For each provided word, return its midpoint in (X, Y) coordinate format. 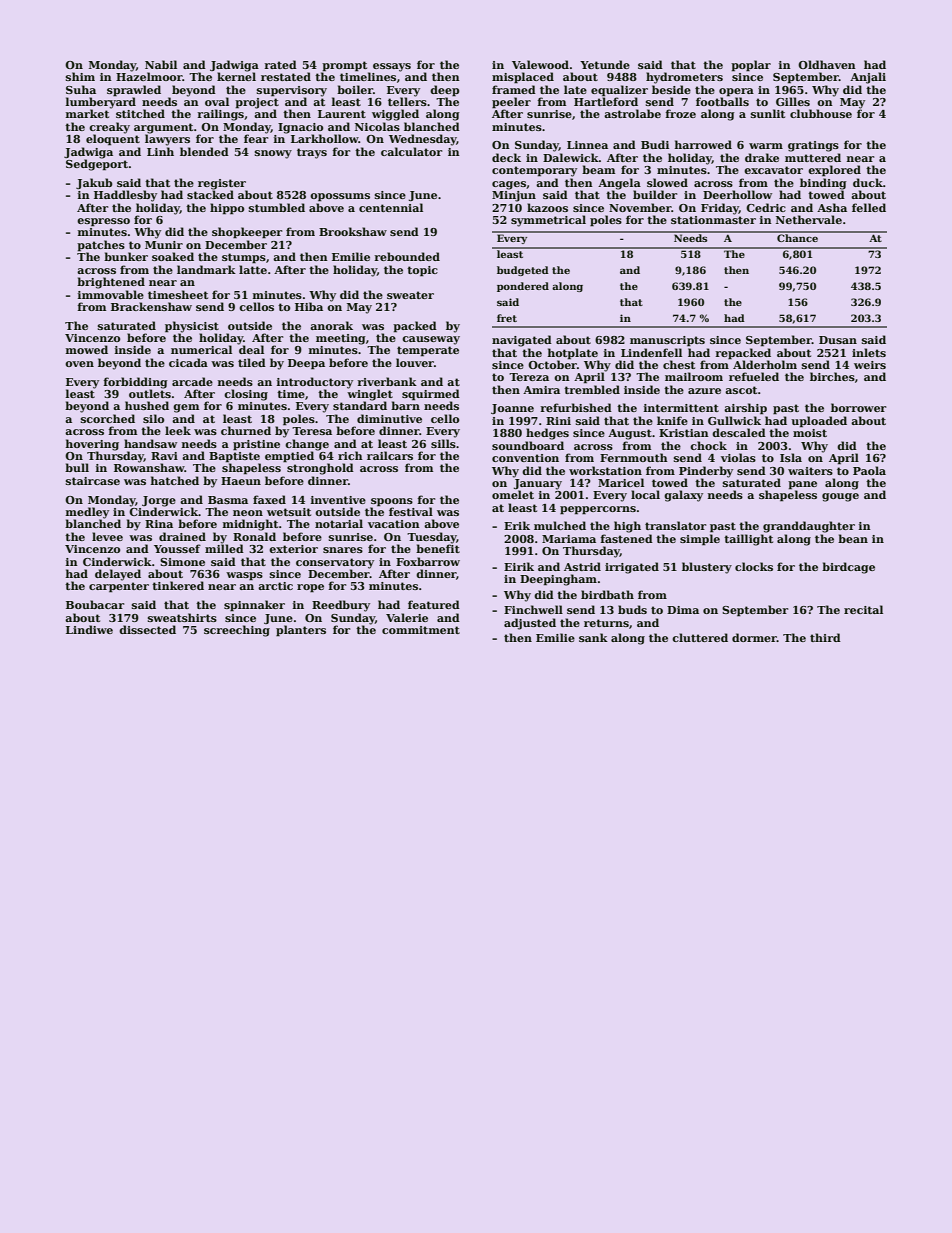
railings (220, 115)
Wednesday (423, 140)
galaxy (683, 496)
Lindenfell (651, 352)
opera (736, 92)
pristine (256, 445)
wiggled (395, 115)
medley (87, 513)
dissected (147, 629)
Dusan (838, 340)
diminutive (389, 418)
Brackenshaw (151, 306)
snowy (273, 154)
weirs (870, 365)
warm (766, 146)
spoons (392, 502)
